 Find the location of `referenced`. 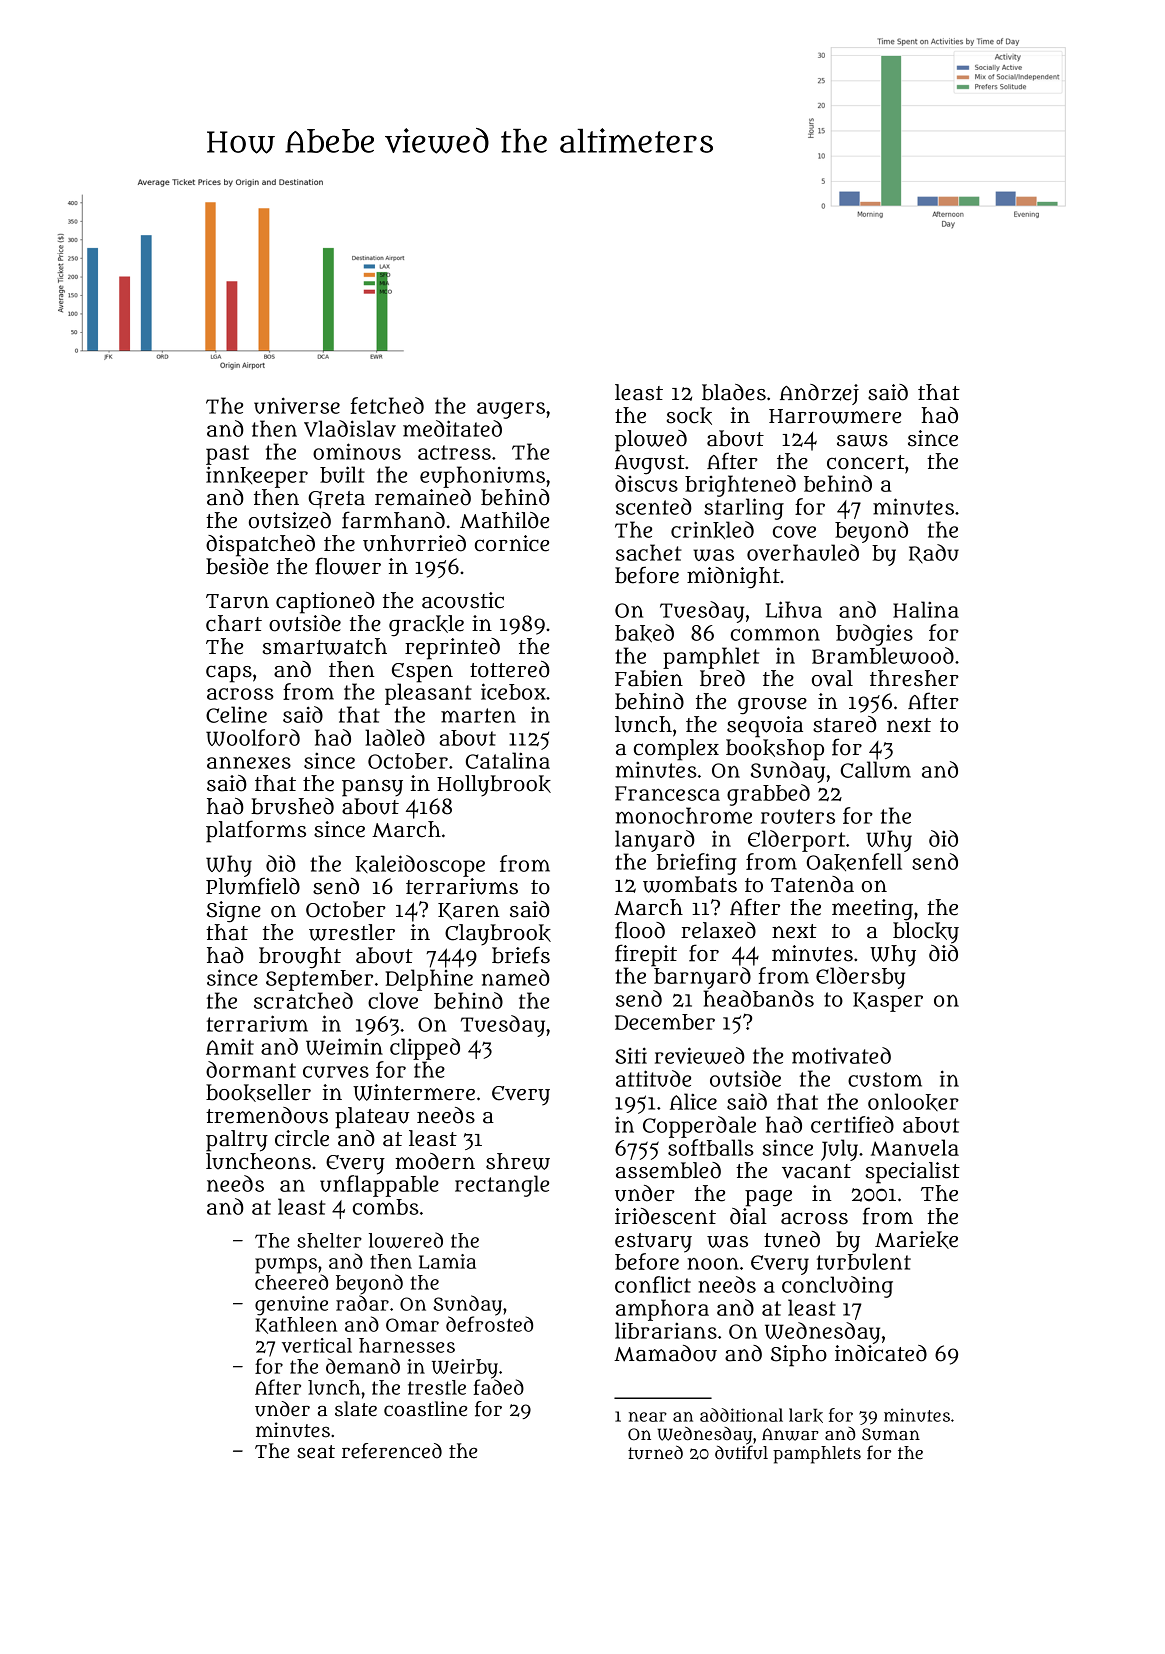

referenced is located at coordinates (392, 1451).
